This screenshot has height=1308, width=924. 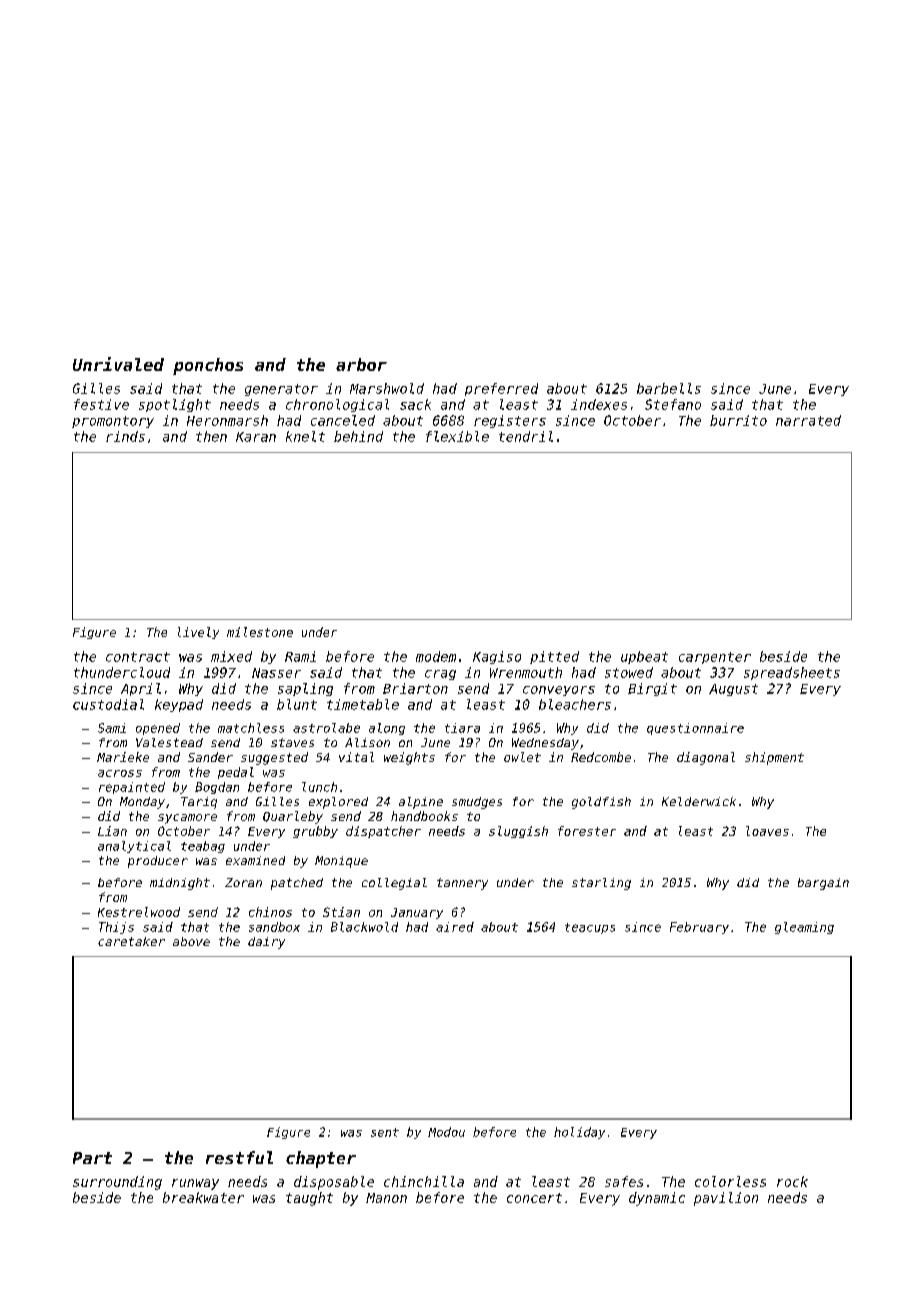 I want to click on gleaming, so click(x=804, y=928).
